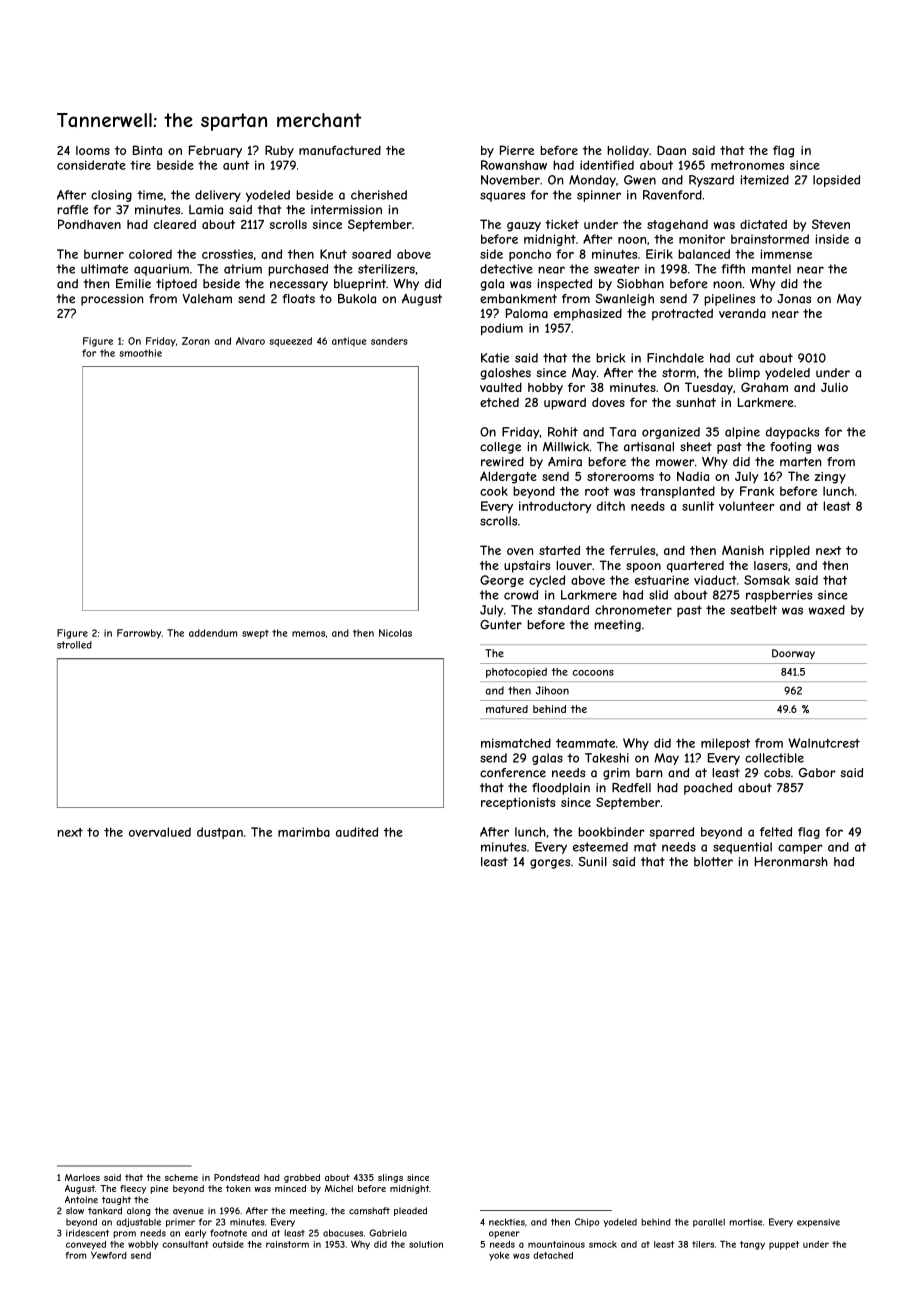 The height and width of the document is (1308, 924). I want to click on Farrowby, so click(139, 634).
